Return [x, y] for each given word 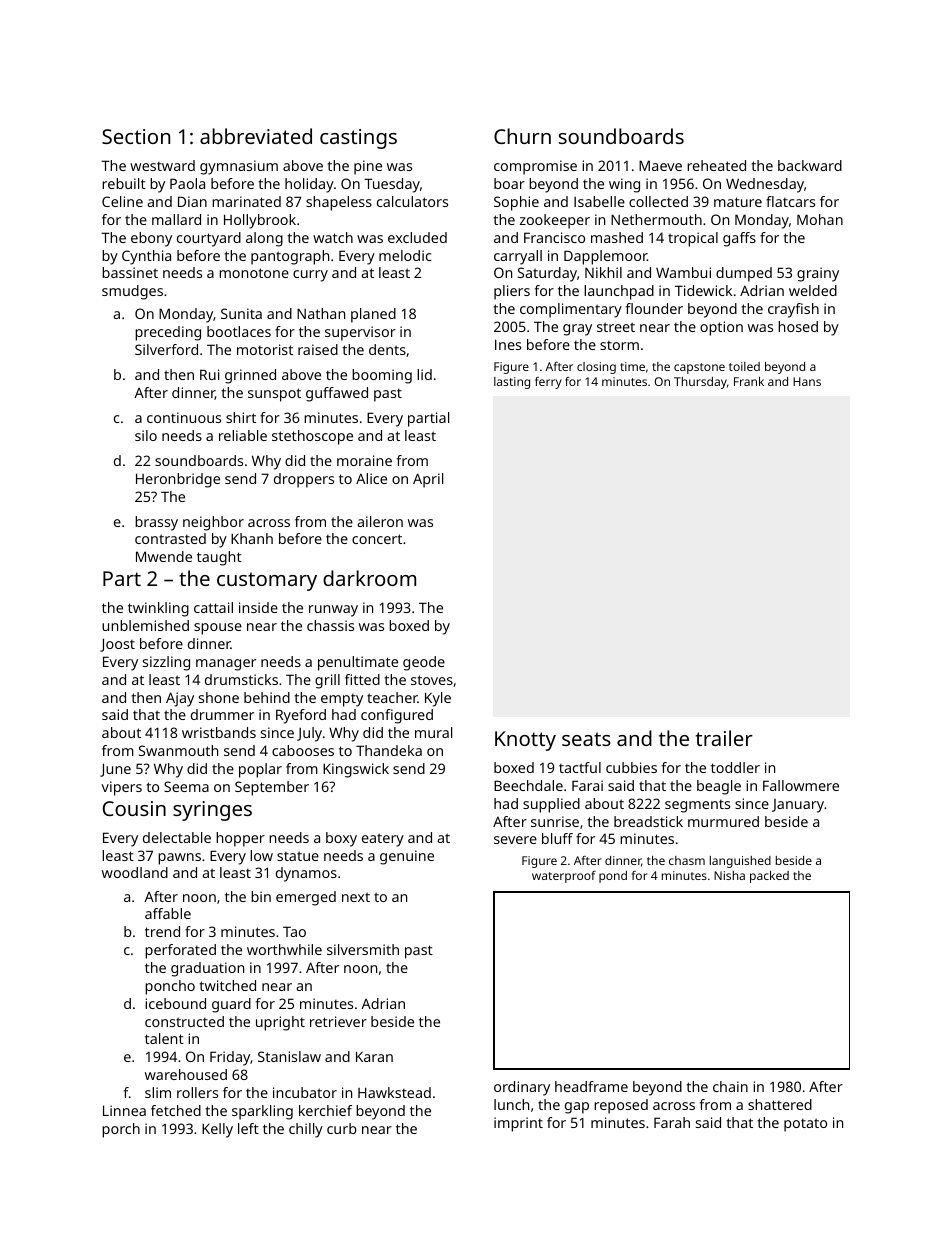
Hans [807, 381]
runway [333, 611]
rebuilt [124, 183]
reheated [716, 165]
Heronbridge [178, 480]
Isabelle [599, 201]
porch [121, 1130]
